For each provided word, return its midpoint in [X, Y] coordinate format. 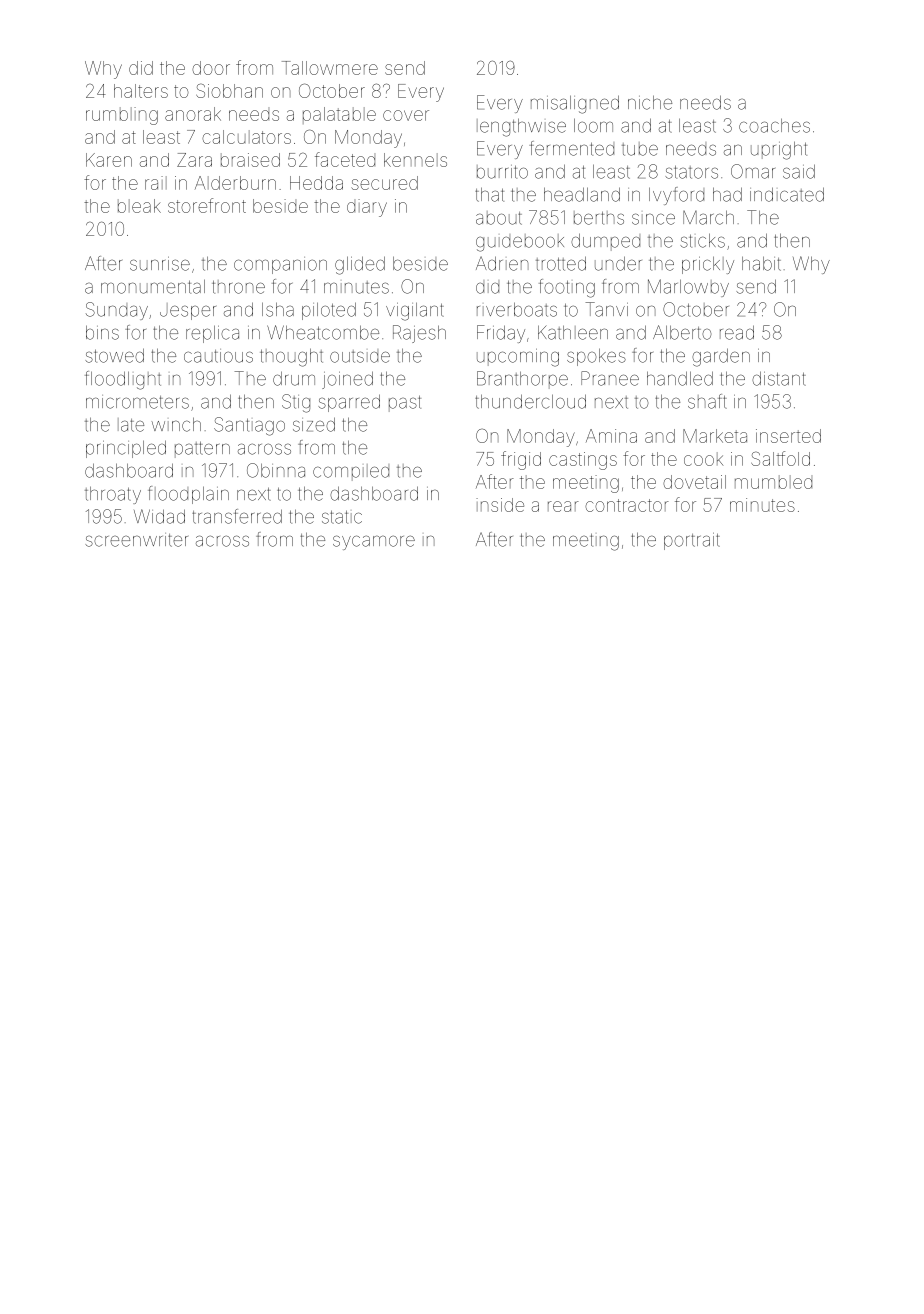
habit [761, 264]
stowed [114, 355]
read [737, 332]
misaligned [575, 104]
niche [650, 102]
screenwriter [136, 540]
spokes [596, 357]
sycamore [374, 542]
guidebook [520, 243]
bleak [139, 206]
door [211, 68]
